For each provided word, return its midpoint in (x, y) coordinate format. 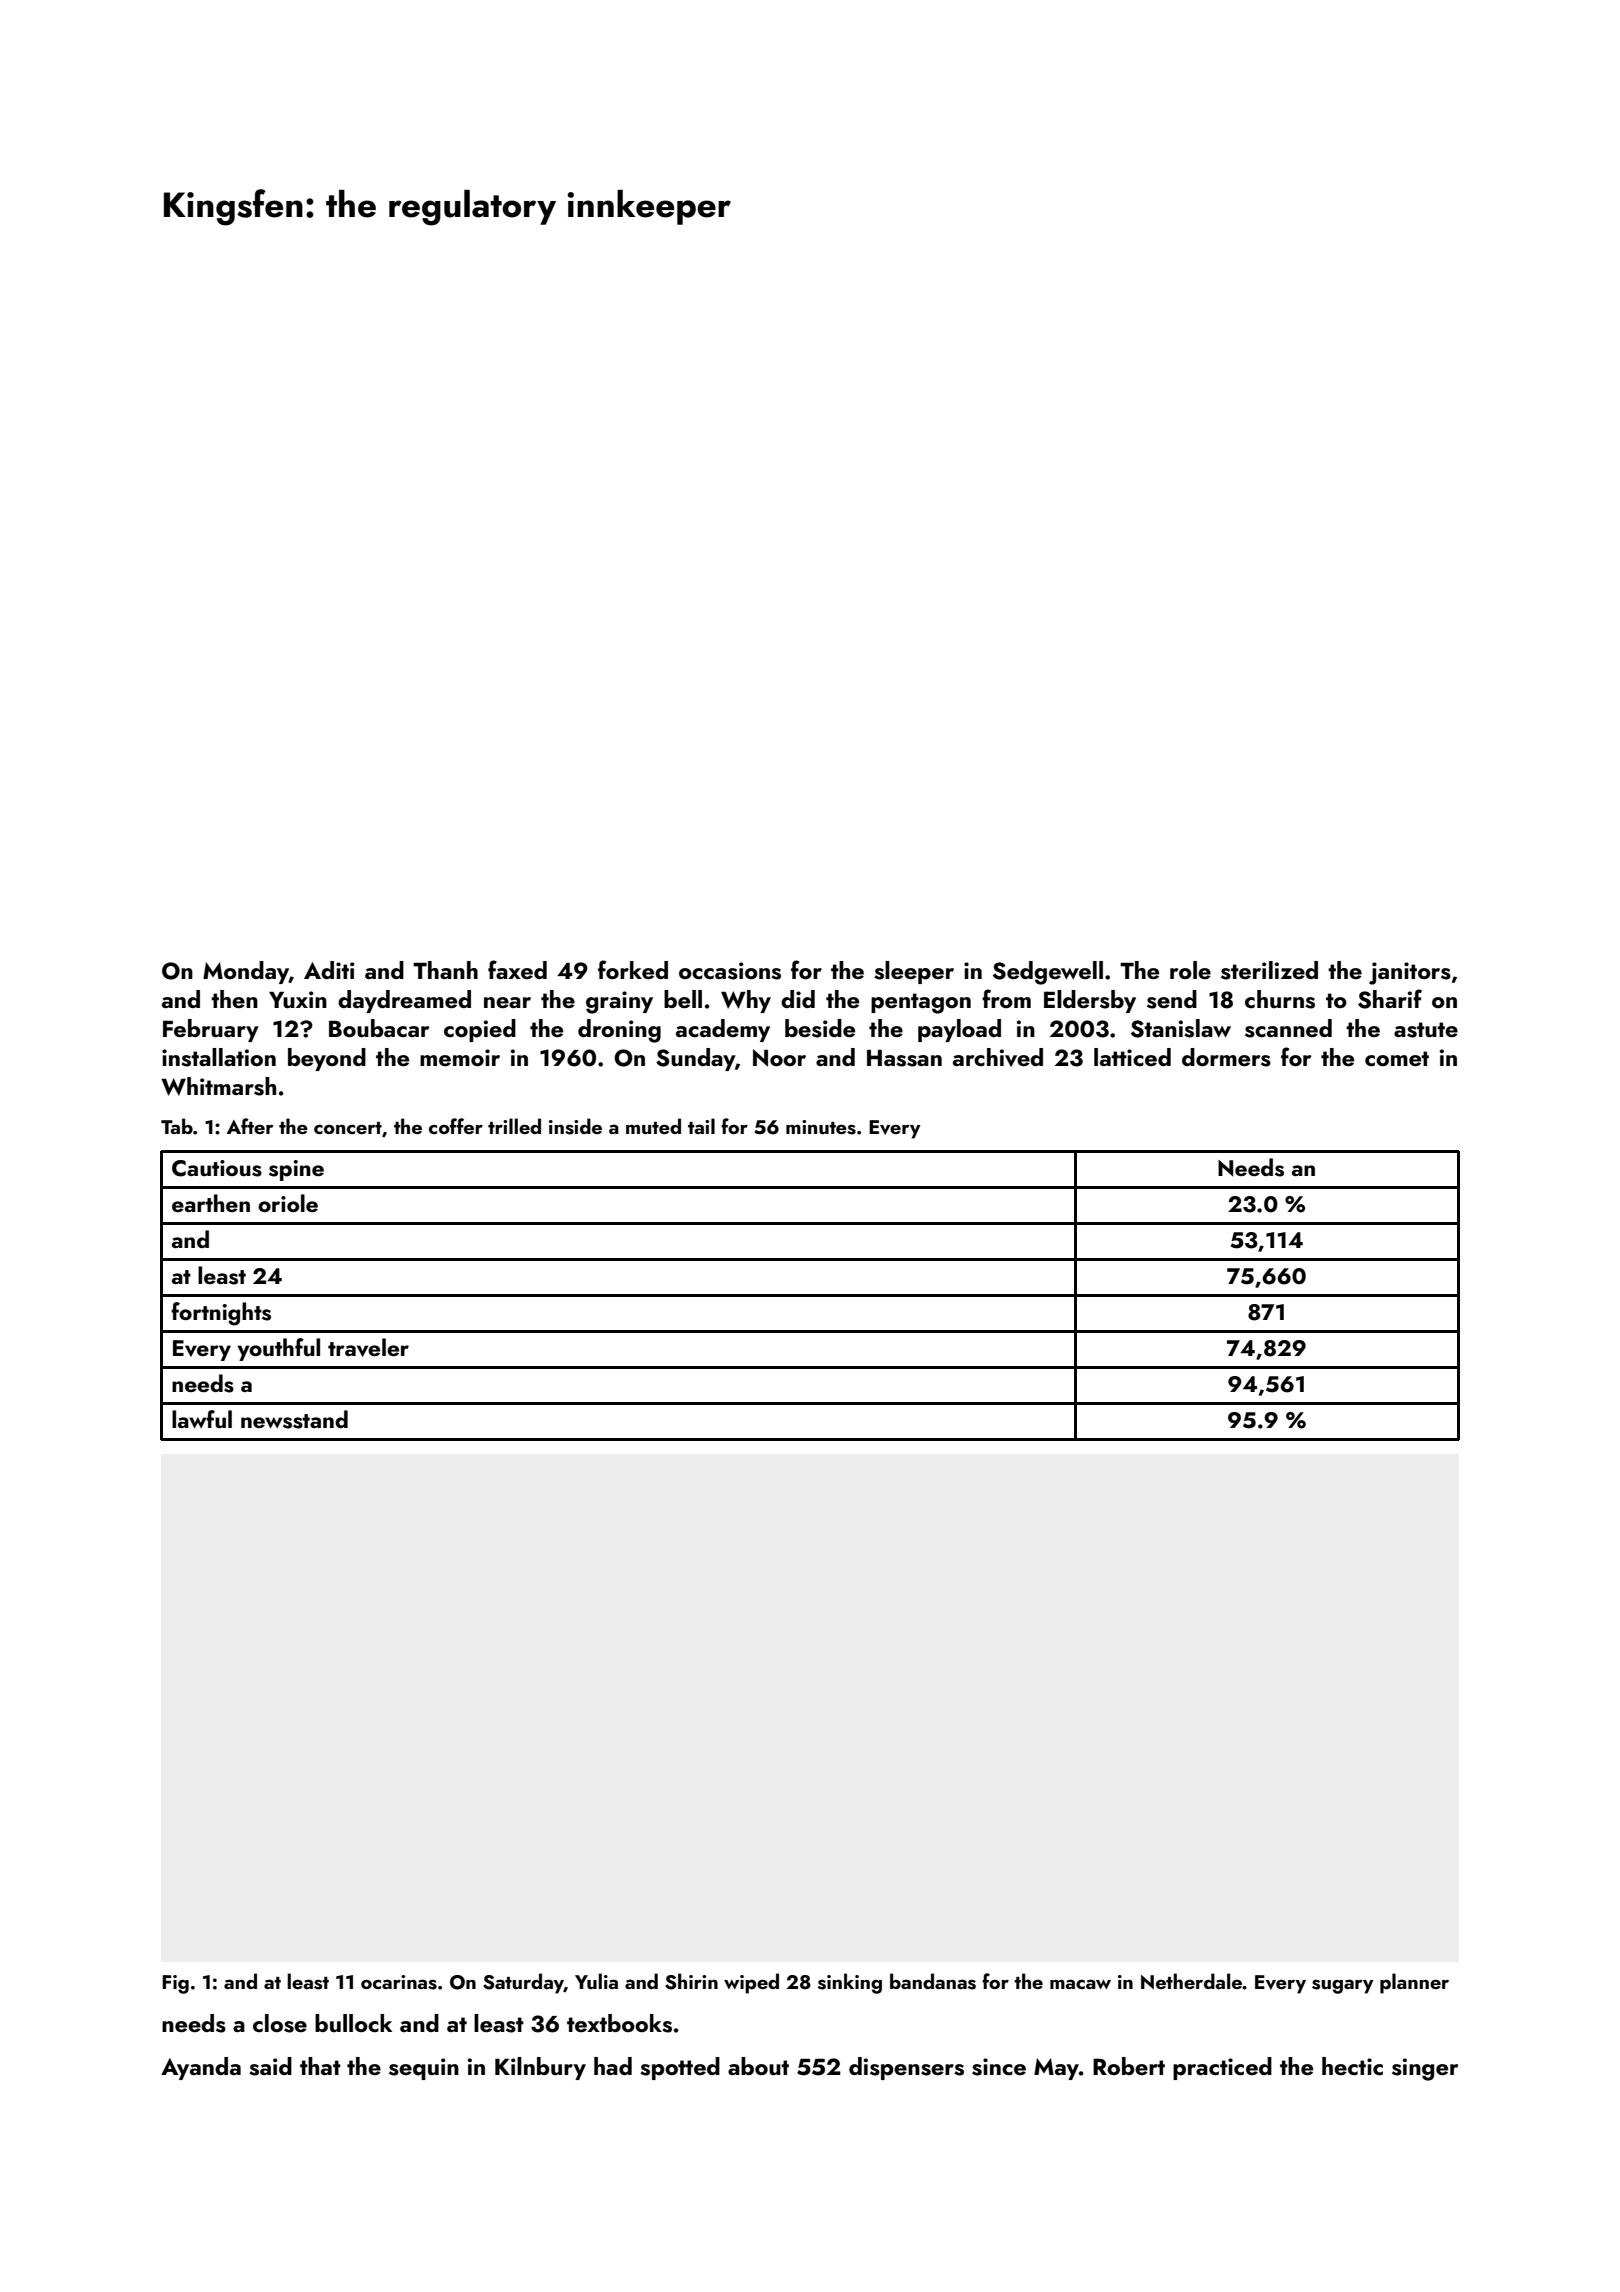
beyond (327, 1059)
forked (633, 969)
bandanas (933, 1981)
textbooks (619, 2023)
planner (1414, 1983)
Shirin (691, 1981)
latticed (1132, 1057)
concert (348, 1128)
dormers (1226, 1057)
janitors (1410, 973)
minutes (821, 1127)
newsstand (294, 1419)
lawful (202, 1419)
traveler (368, 1347)
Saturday (523, 1983)
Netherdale (1191, 1981)
